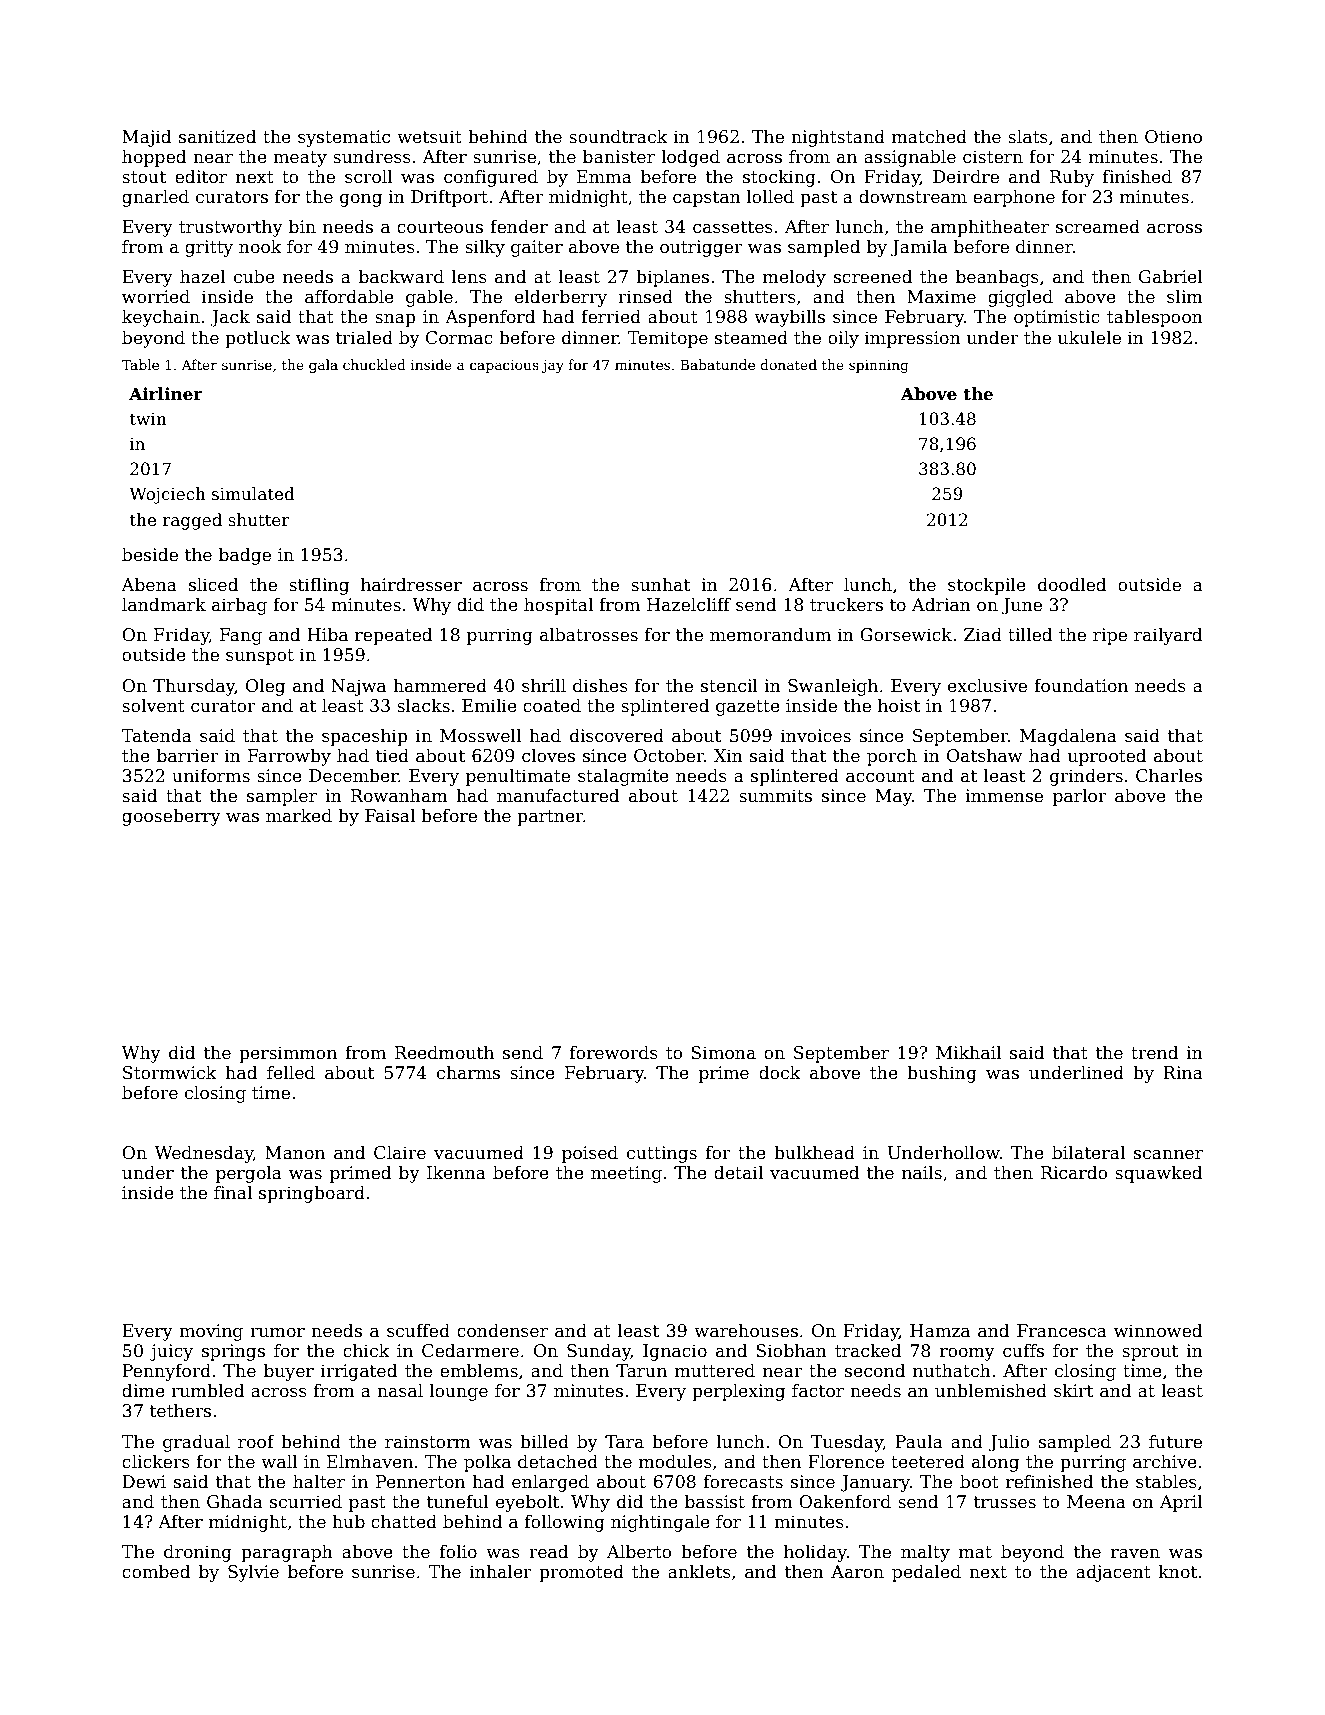 The width and height of the image is (1325, 1715). What do you see at coordinates (196, 1443) in the image?
I see `gradual` at bounding box center [196, 1443].
